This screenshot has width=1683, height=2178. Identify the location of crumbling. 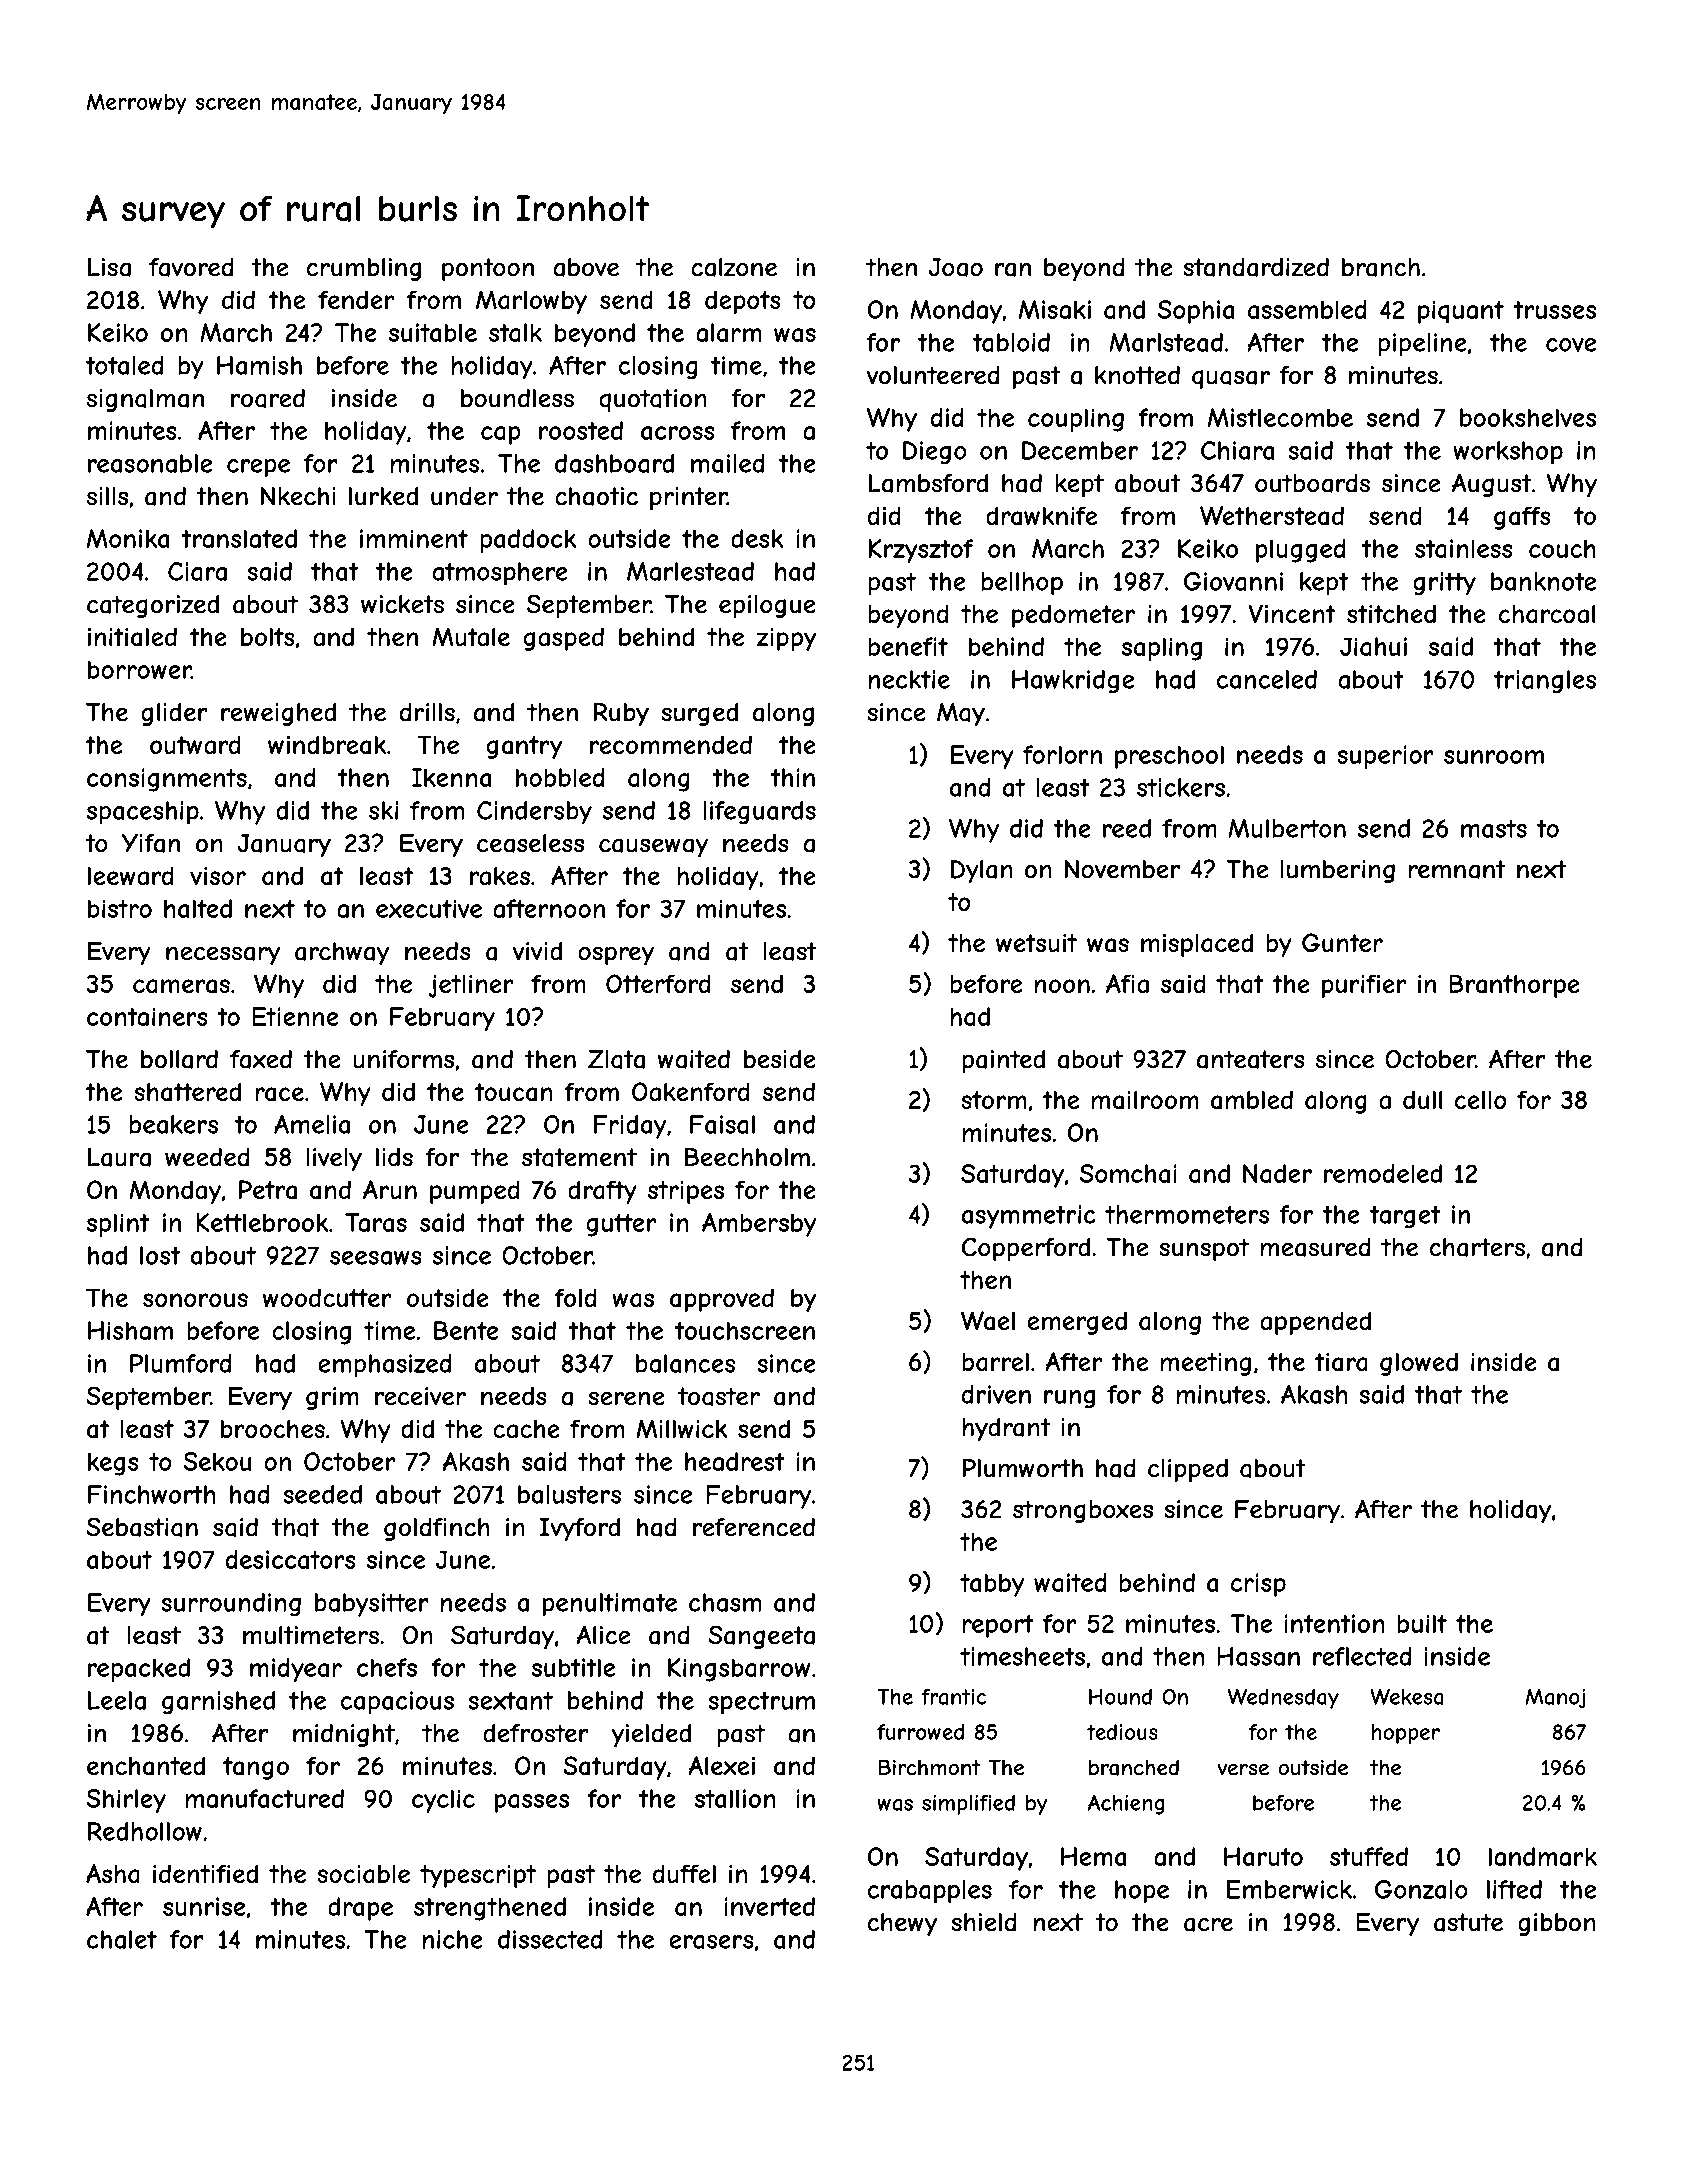
(364, 269).
